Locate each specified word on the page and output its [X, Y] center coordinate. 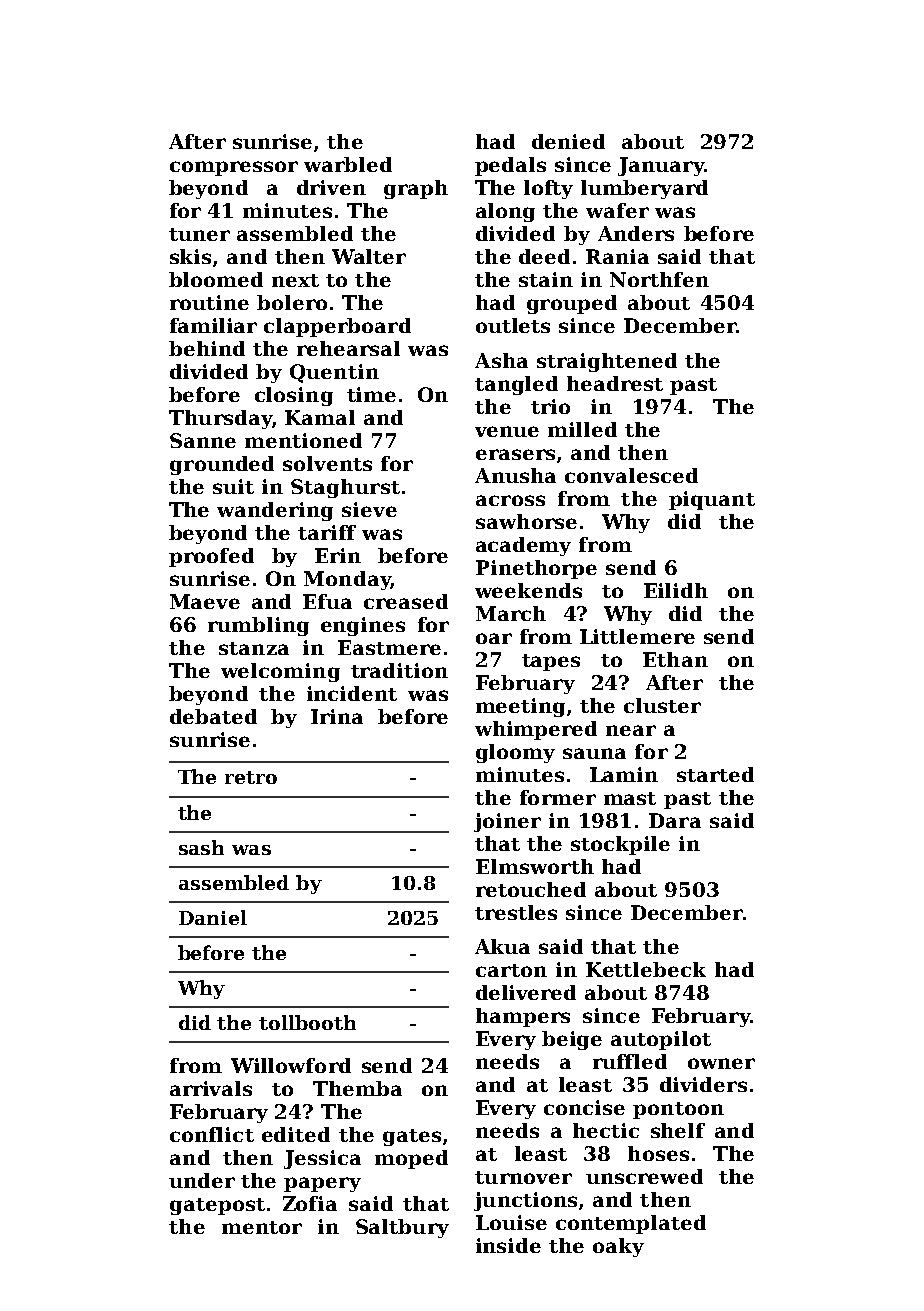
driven [331, 187]
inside [508, 1245]
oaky [618, 1247]
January [661, 166]
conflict [212, 1134]
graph [416, 189]
